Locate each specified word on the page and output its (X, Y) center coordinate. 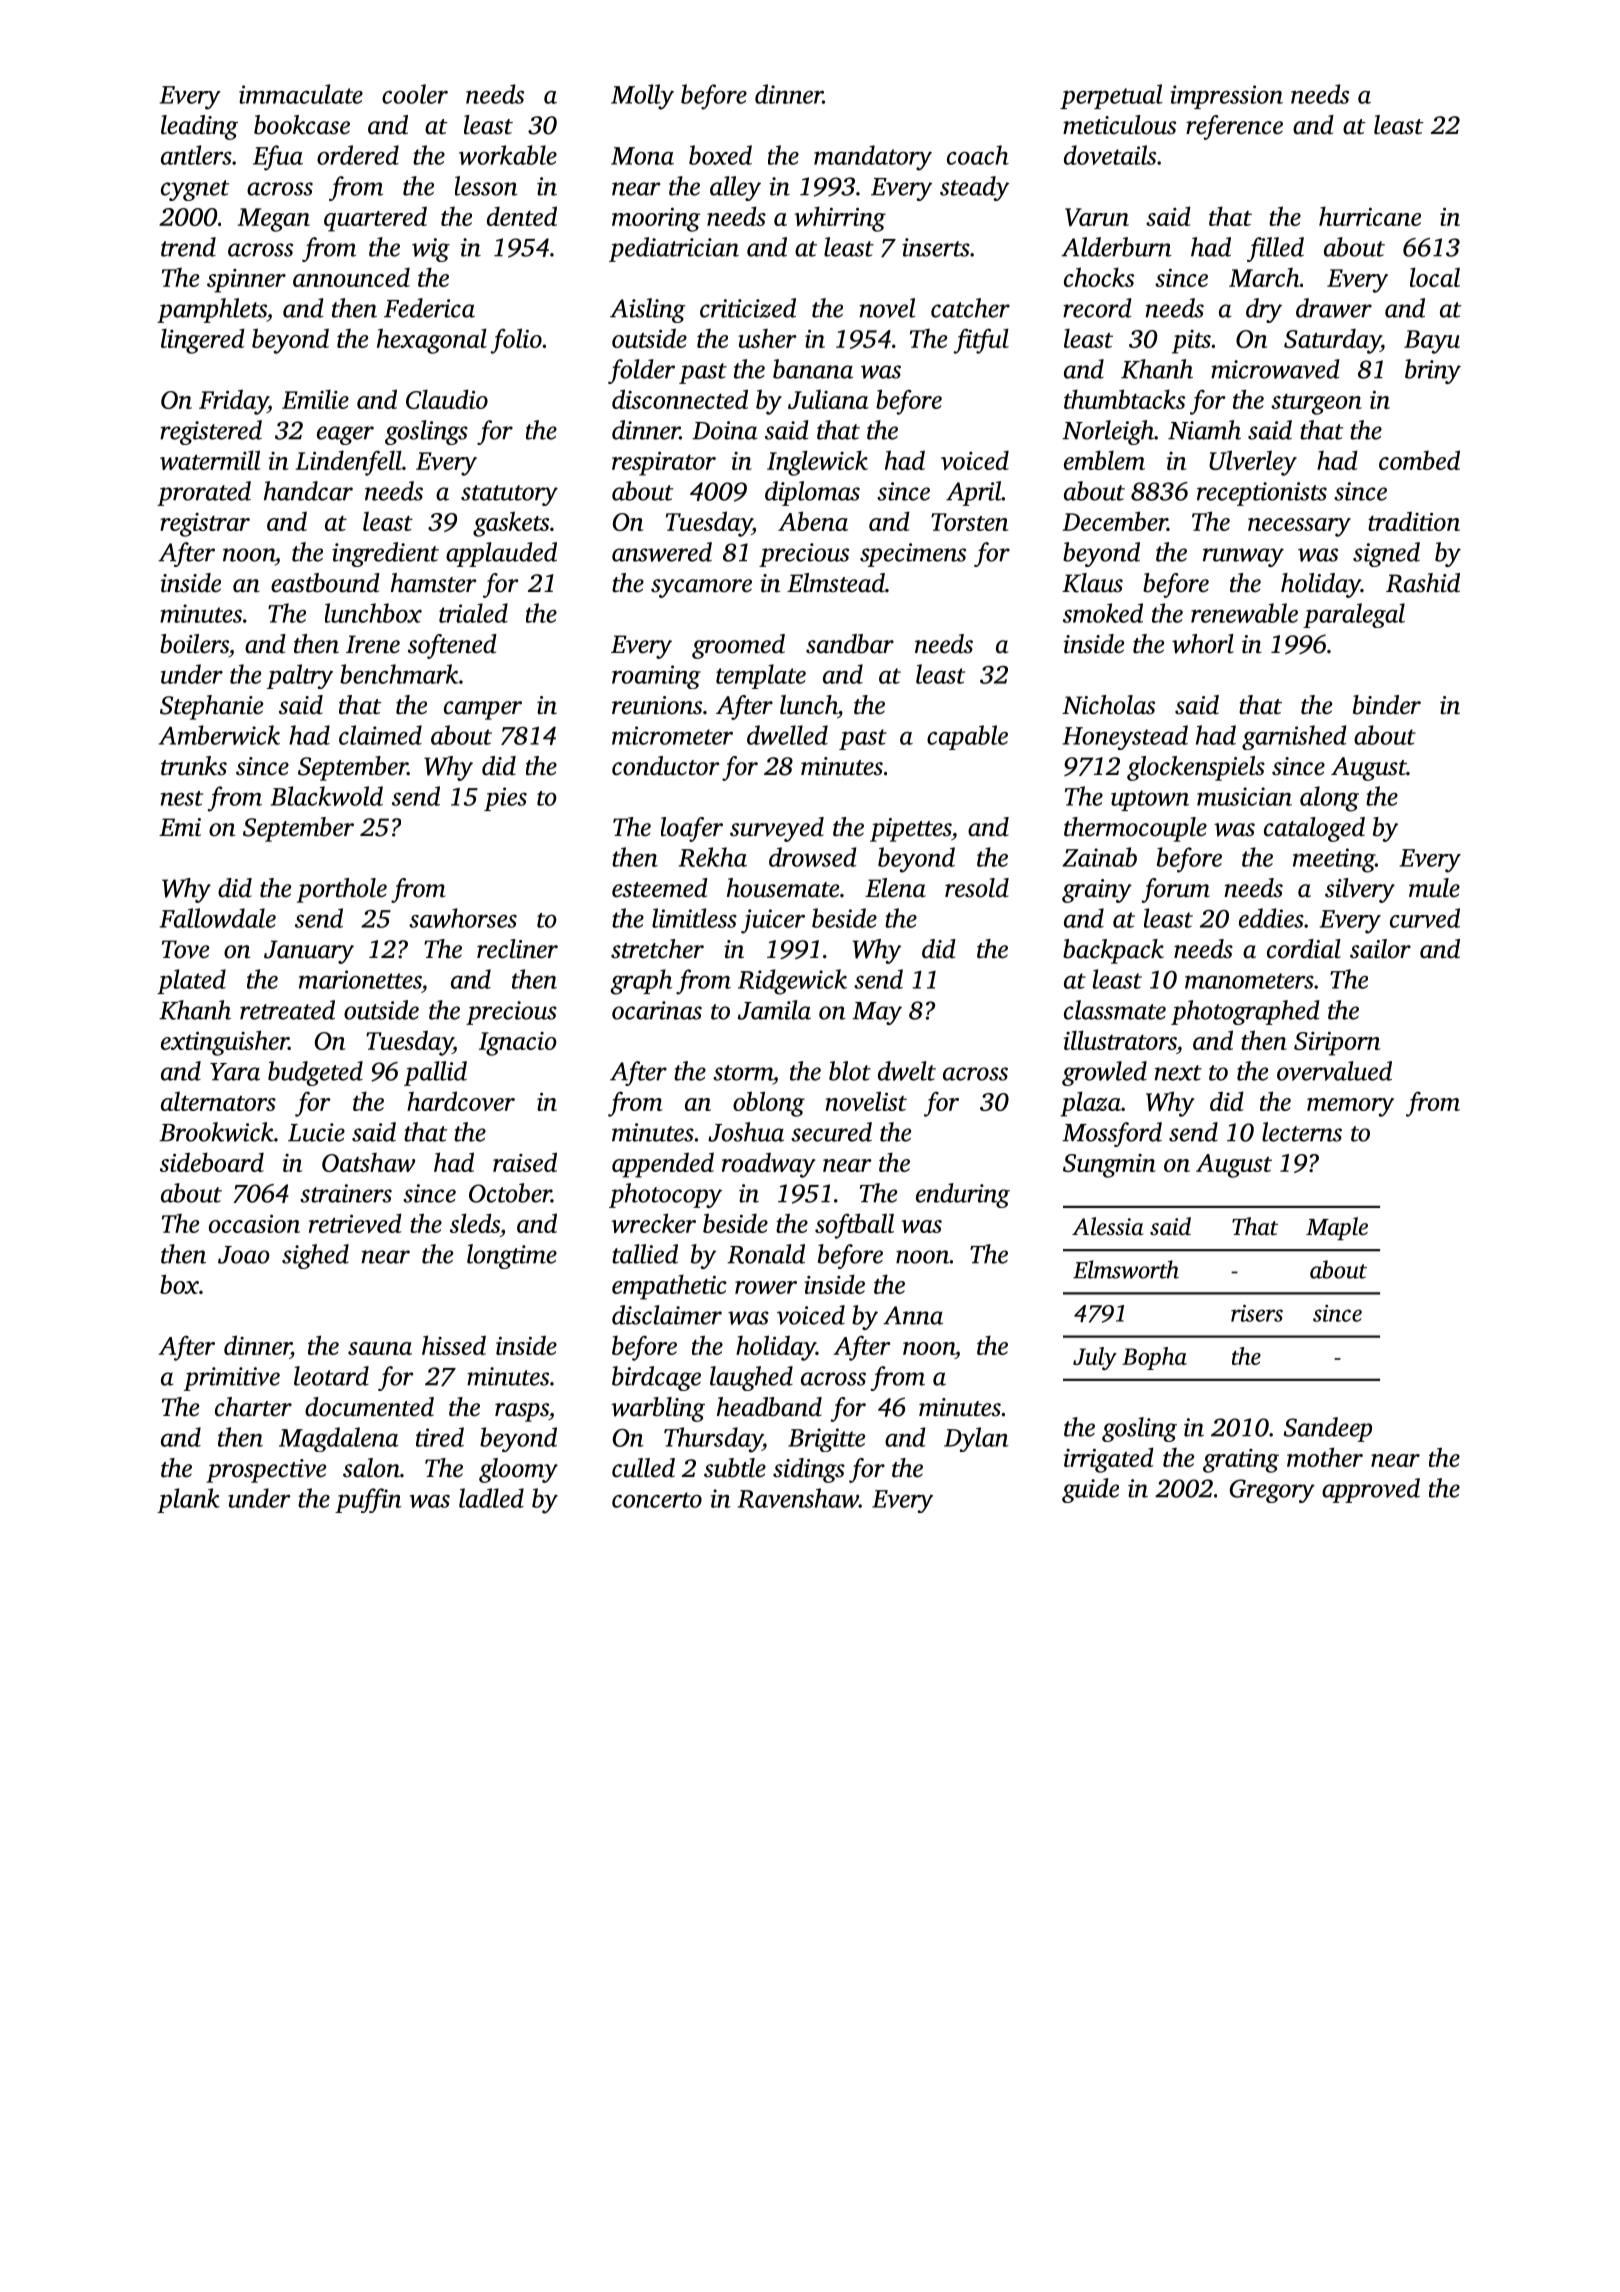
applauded (501, 554)
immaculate (301, 94)
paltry (300, 676)
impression (1226, 97)
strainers (346, 1193)
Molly (642, 97)
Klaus (1092, 583)
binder (1387, 705)
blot (850, 1071)
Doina (724, 430)
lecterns (1302, 1132)
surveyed (777, 829)
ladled (491, 1498)
